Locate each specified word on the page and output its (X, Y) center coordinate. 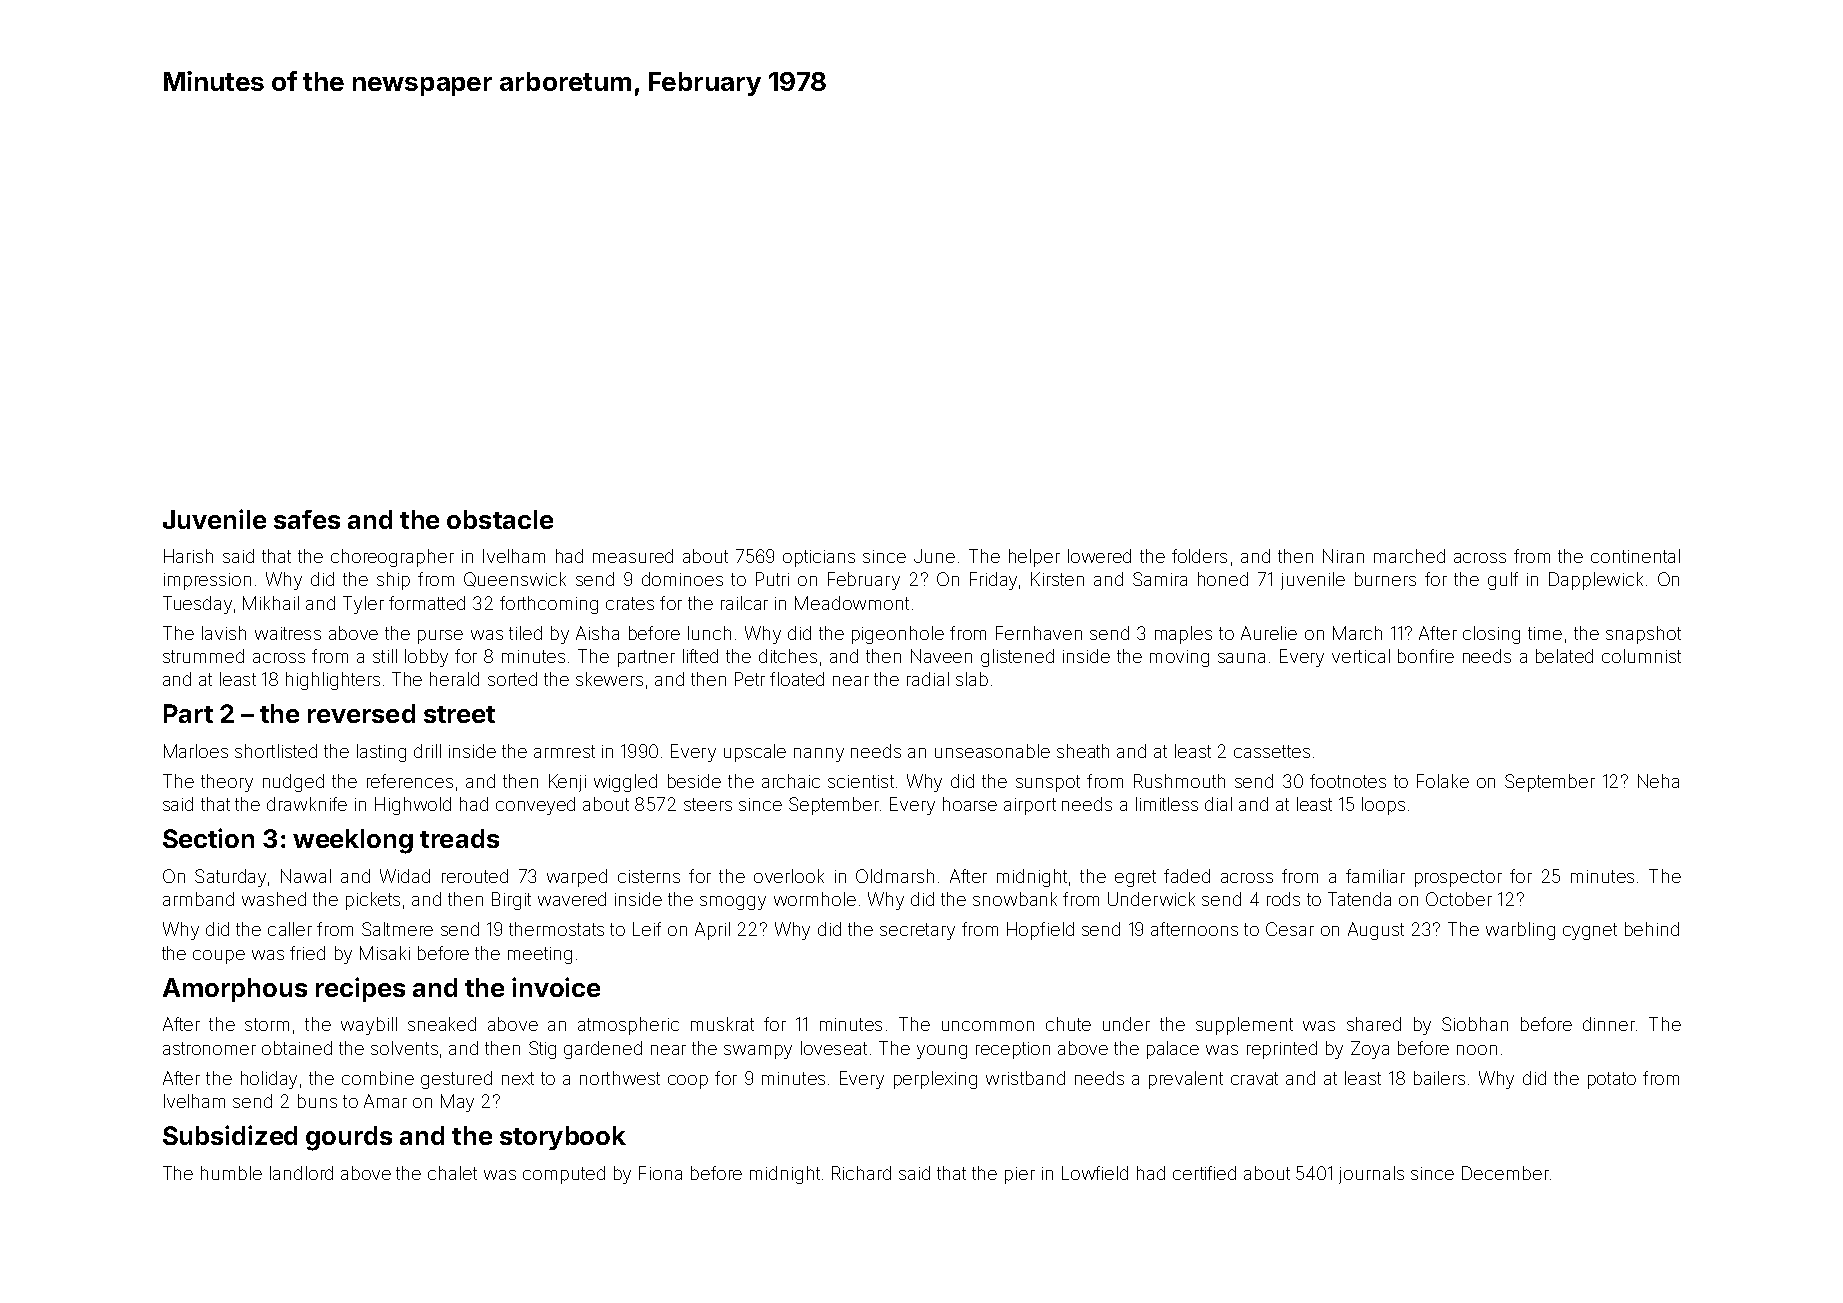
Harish (188, 556)
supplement (1244, 1026)
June (934, 556)
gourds (349, 1138)
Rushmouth (1179, 781)
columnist (1641, 656)
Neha (1658, 781)
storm (267, 1024)
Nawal (306, 876)
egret (1135, 878)
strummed (203, 656)
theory (227, 783)
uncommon (988, 1026)
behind (1652, 929)
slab (972, 679)
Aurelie (1269, 633)
